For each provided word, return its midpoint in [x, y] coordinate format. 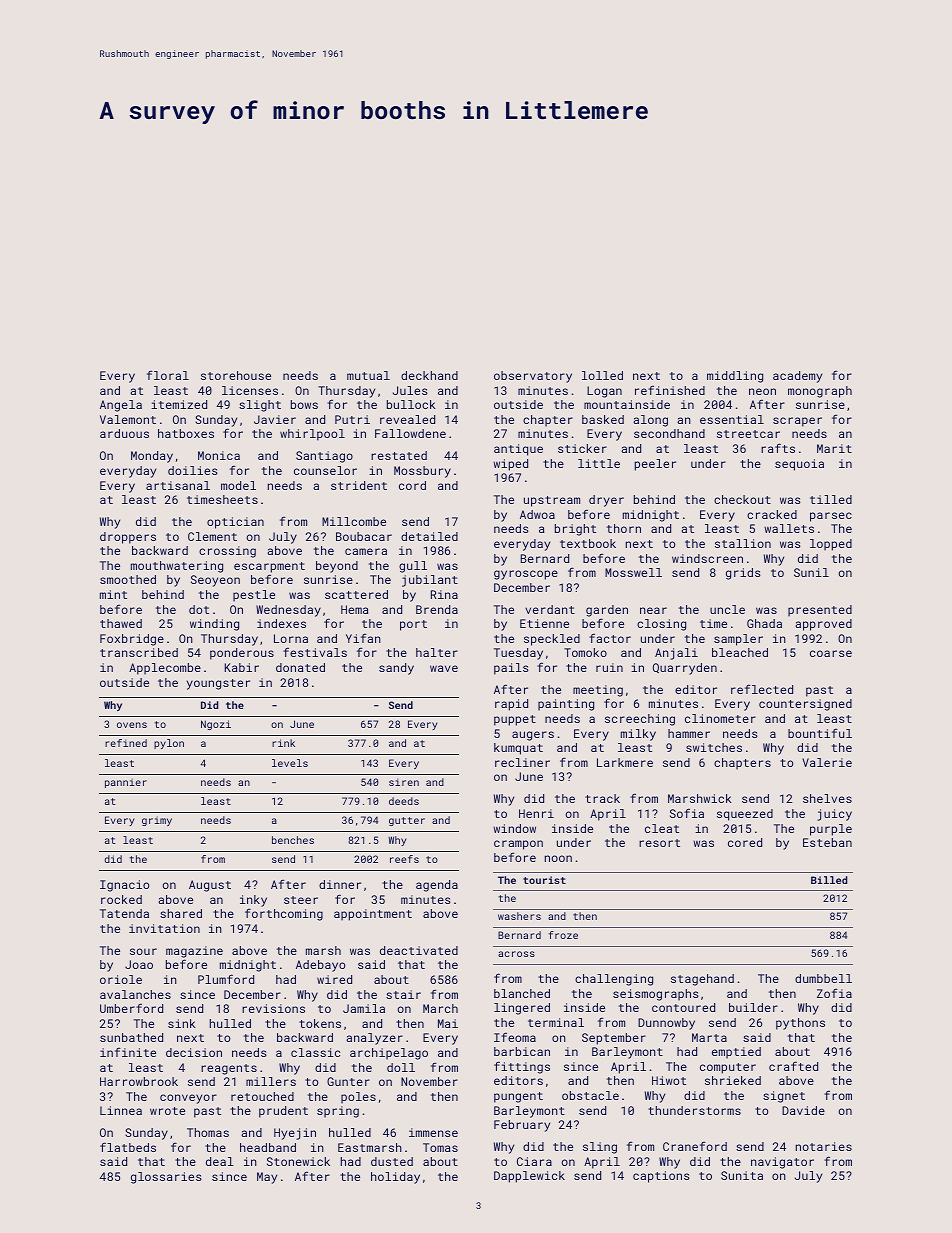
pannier [126, 783]
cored [745, 842]
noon [558, 858]
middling [735, 377]
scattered [356, 594]
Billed [829, 880]
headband [268, 1147]
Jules [410, 390]
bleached [740, 652]
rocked [121, 899]
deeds [404, 801]
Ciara [534, 1161]
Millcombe [354, 521]
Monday [152, 457]
